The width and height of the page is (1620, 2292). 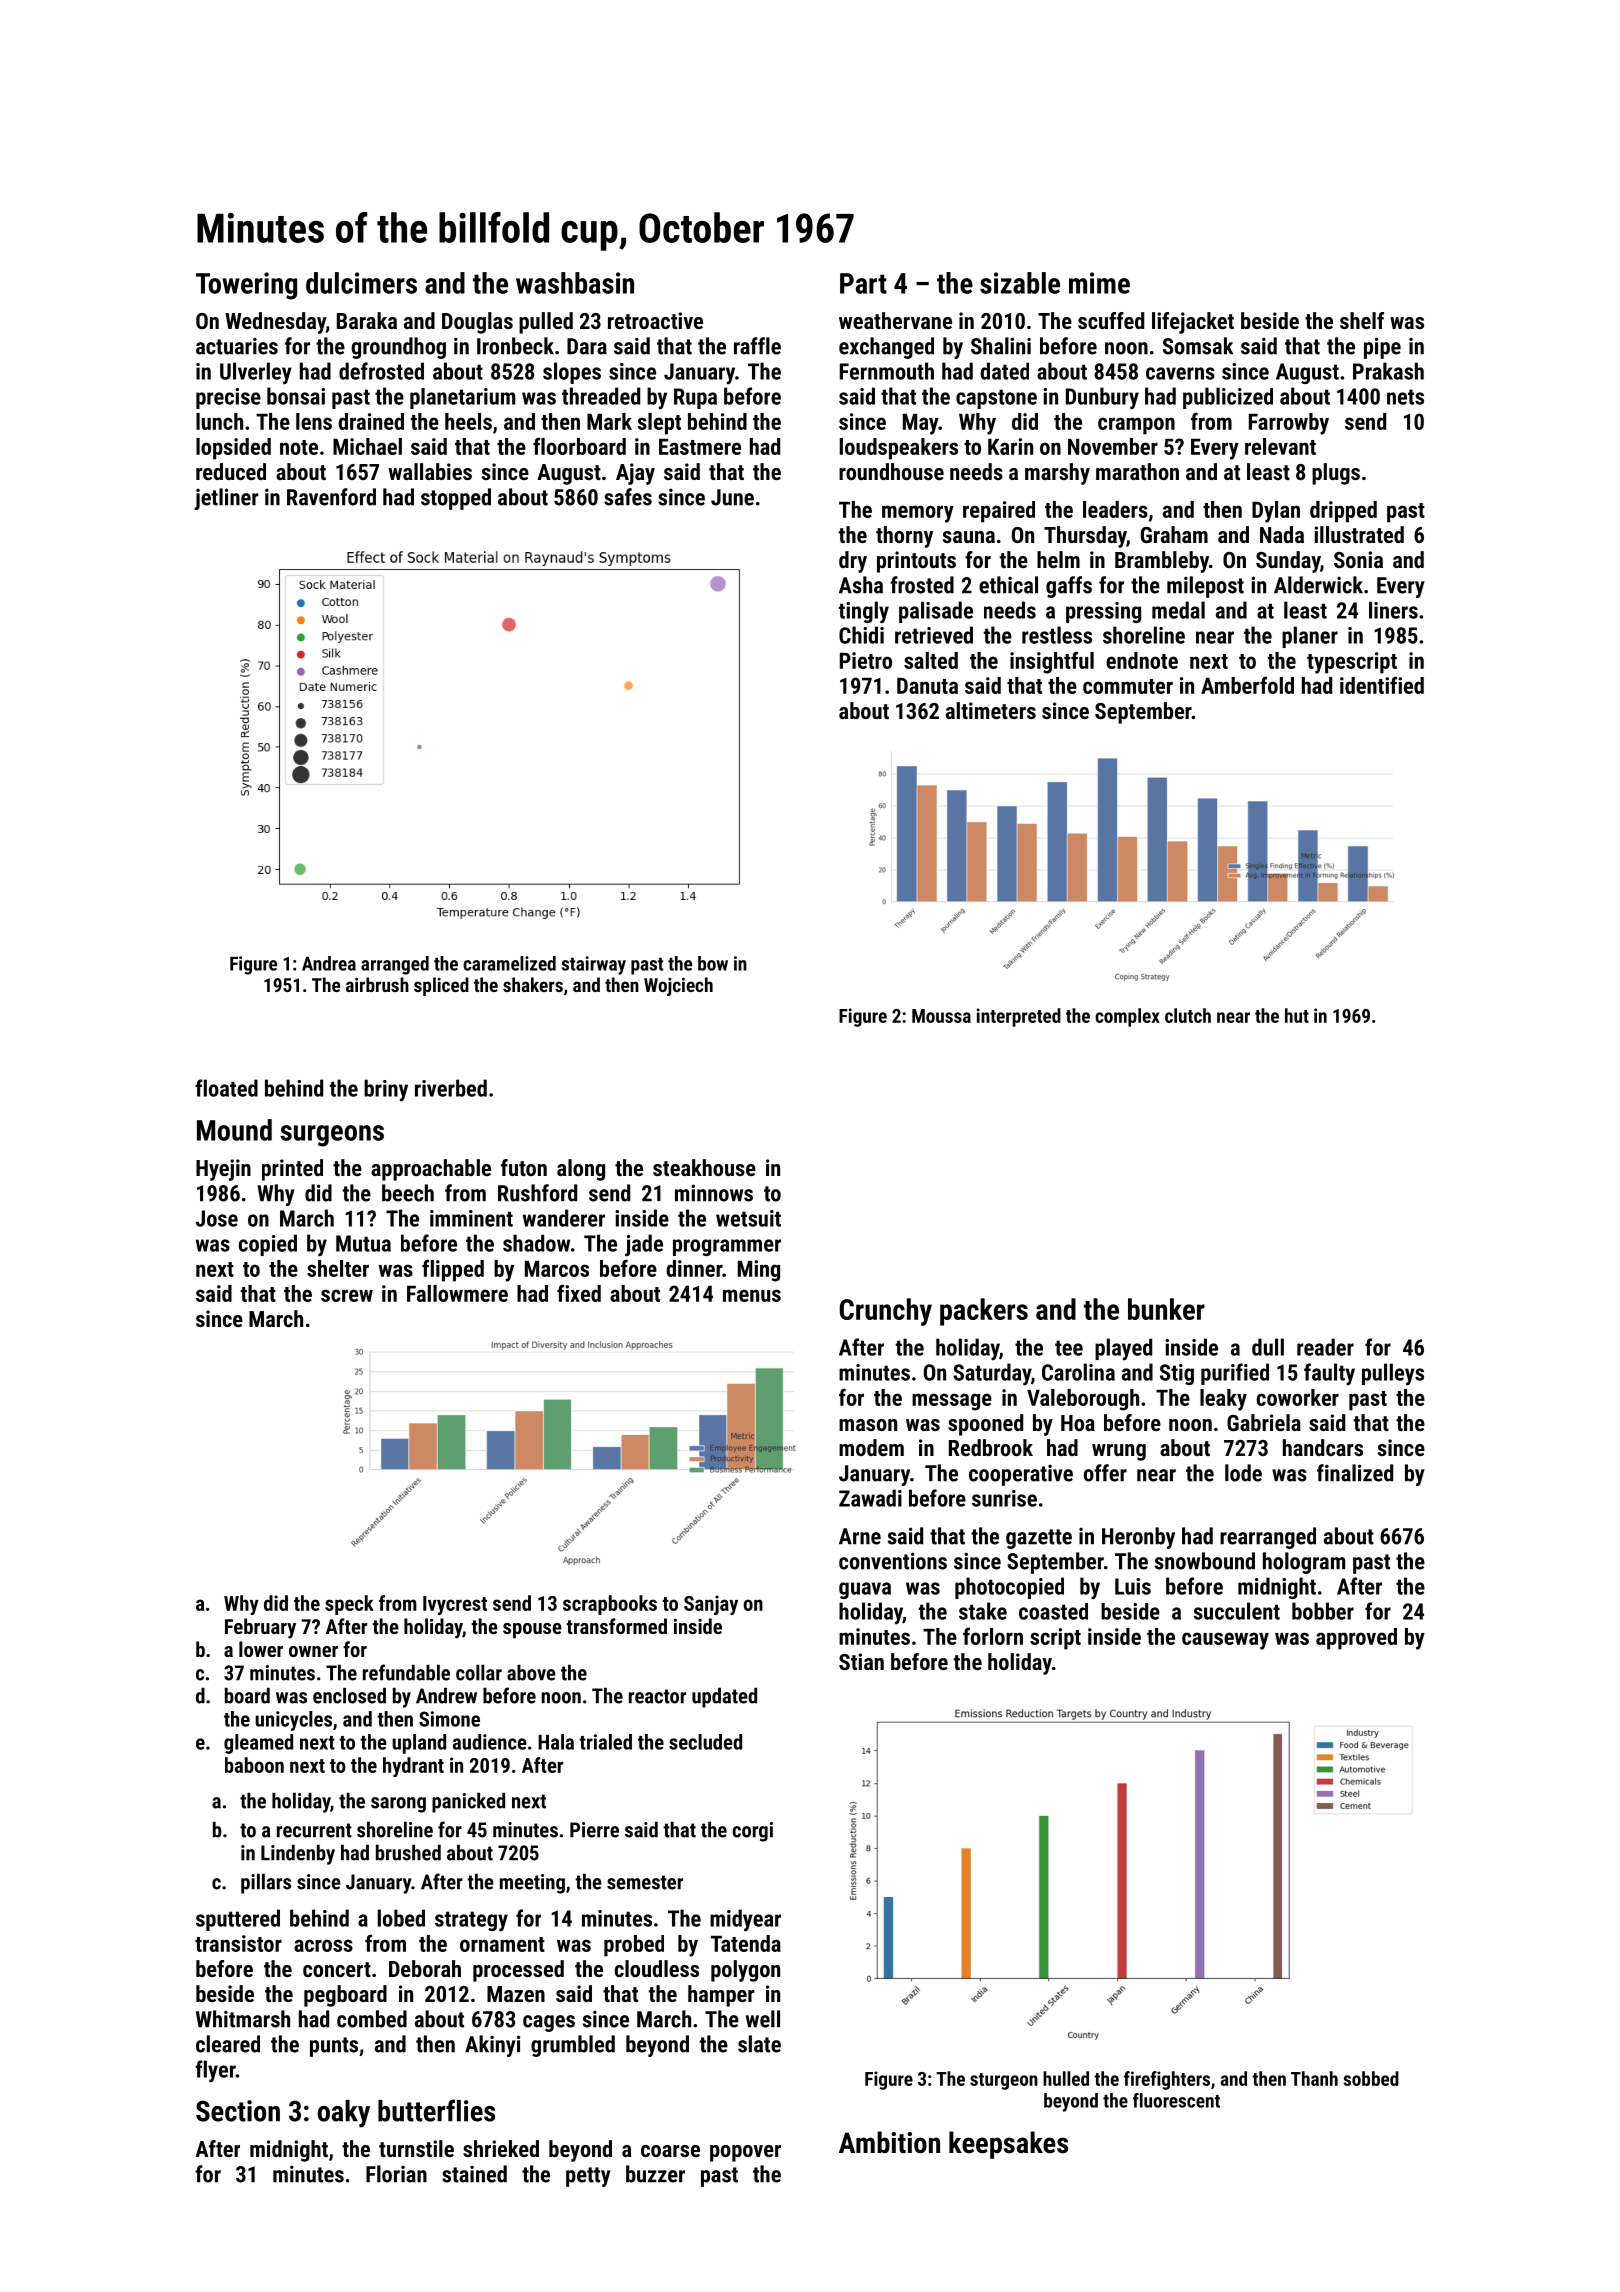 I want to click on sauna, so click(x=969, y=537).
